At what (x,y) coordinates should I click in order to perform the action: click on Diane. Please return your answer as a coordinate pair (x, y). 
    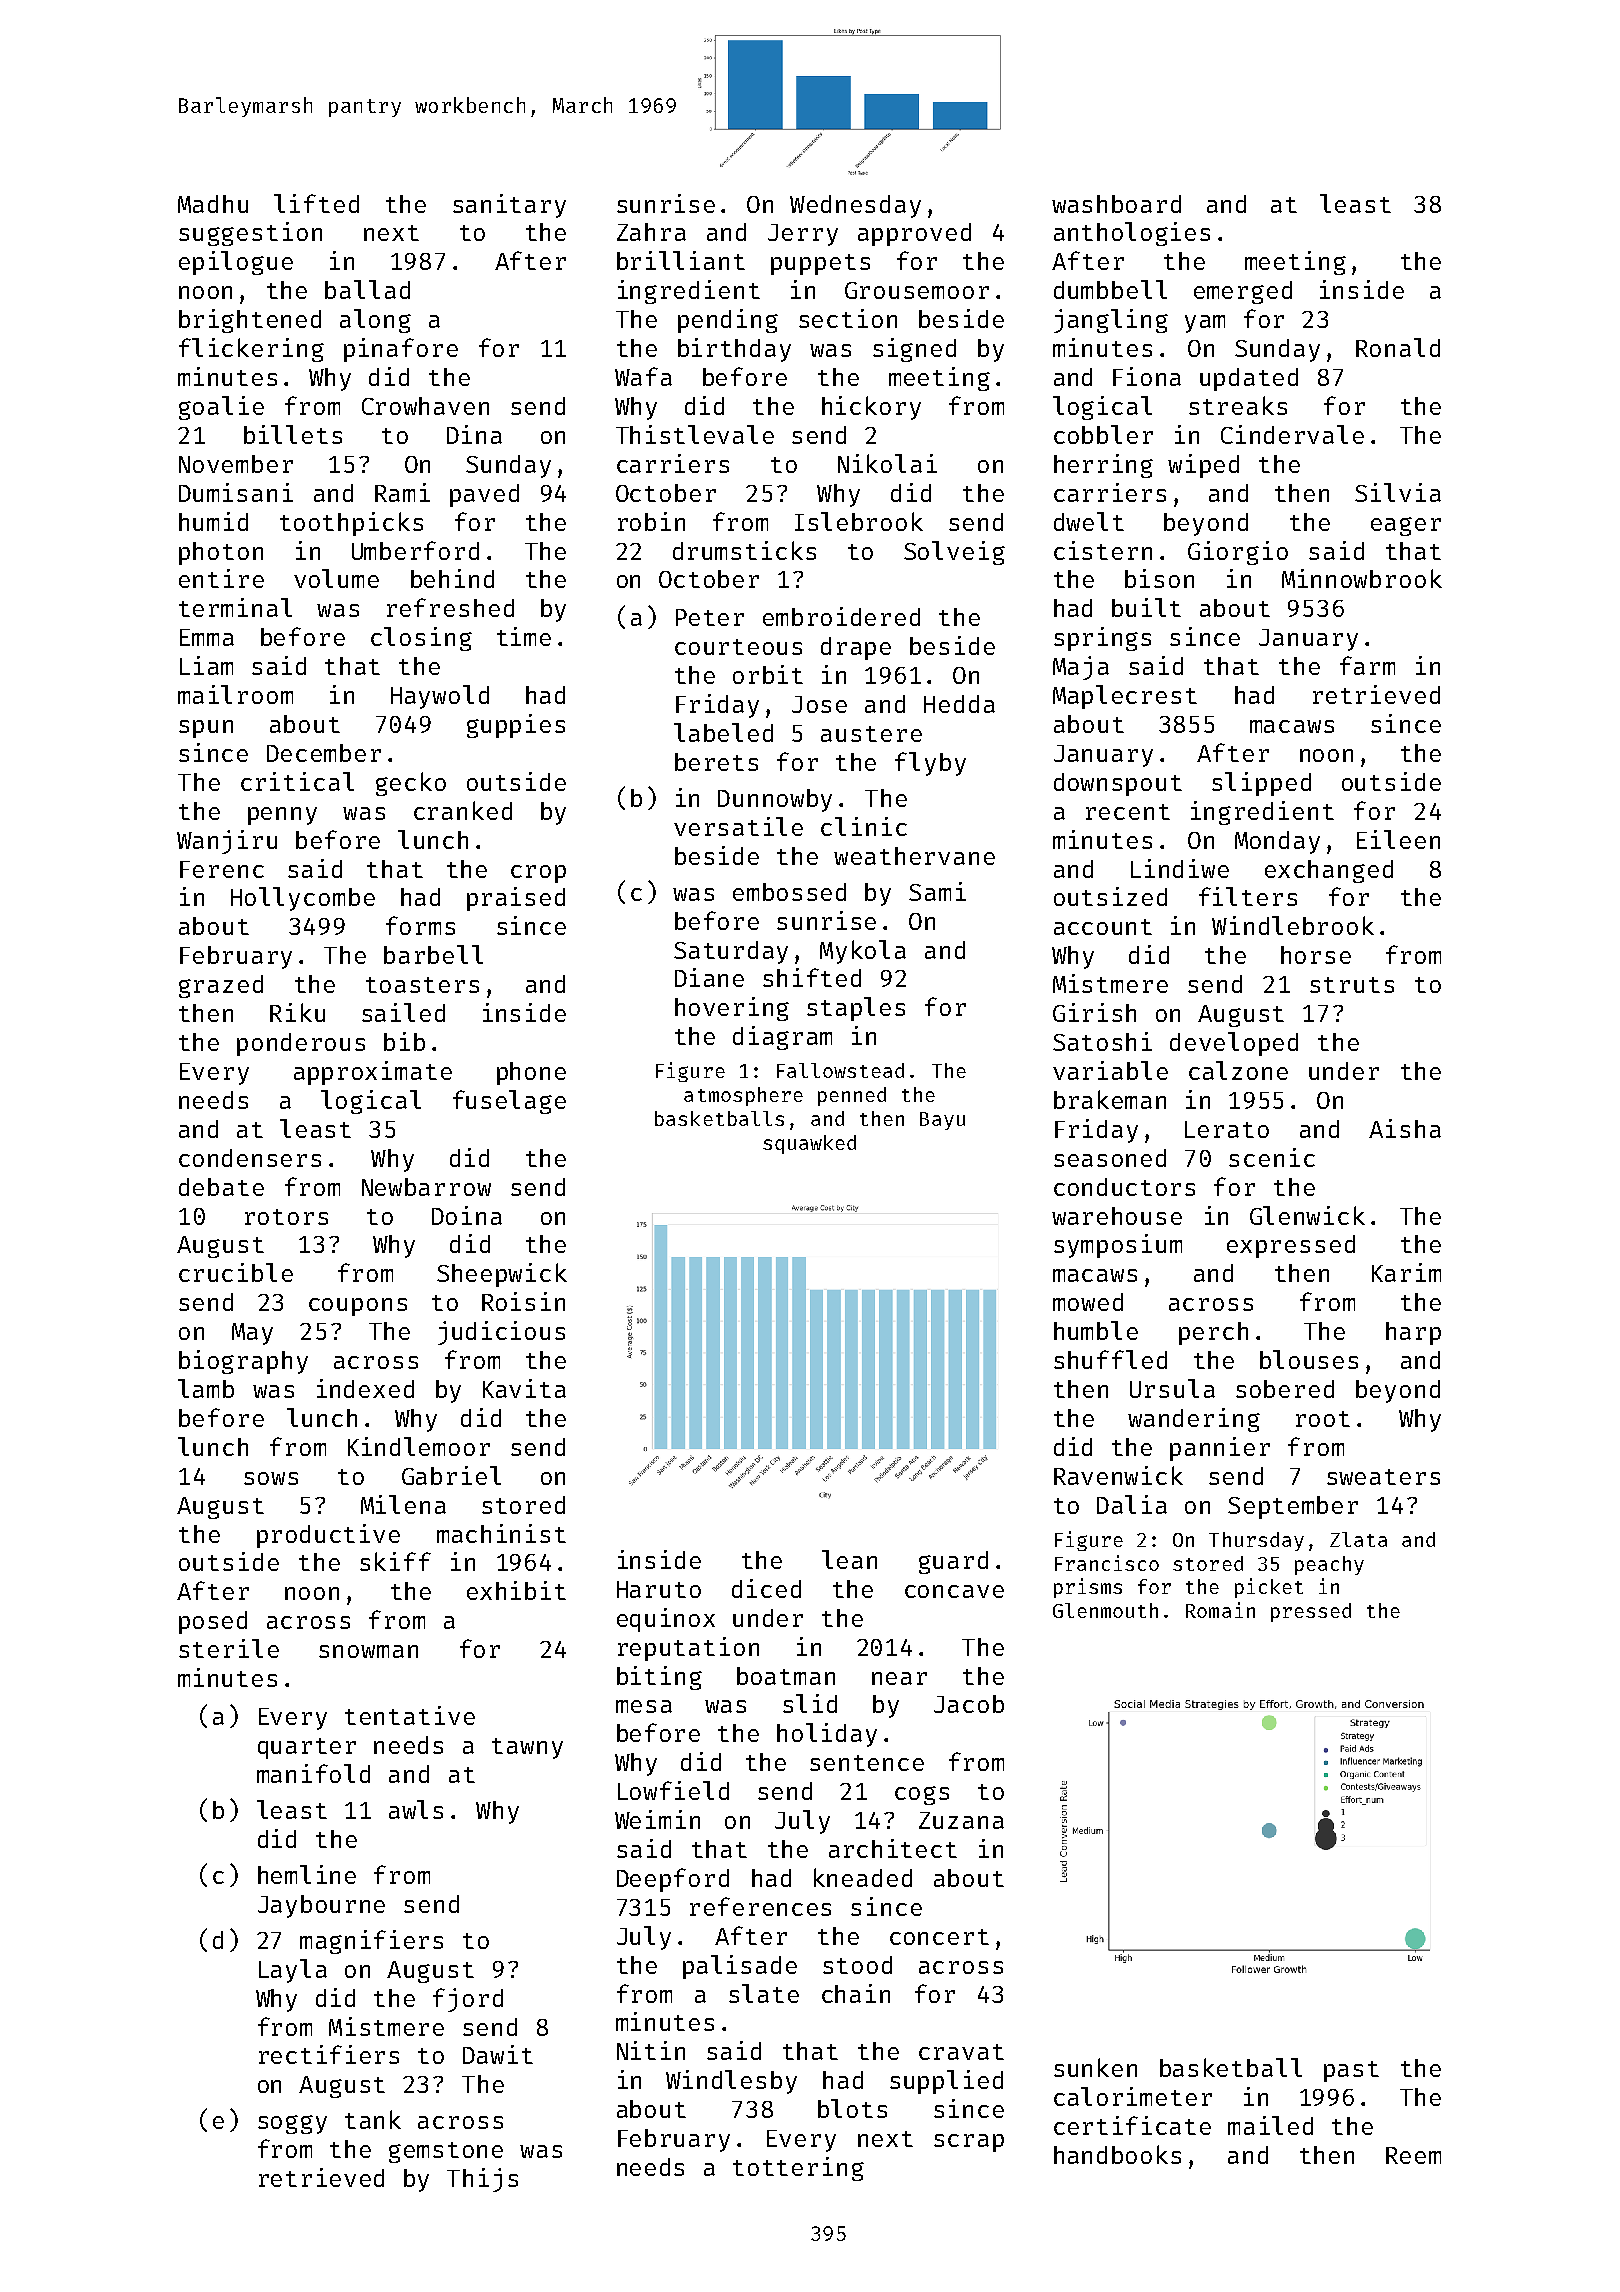
    Looking at the image, I should click on (709, 977).
